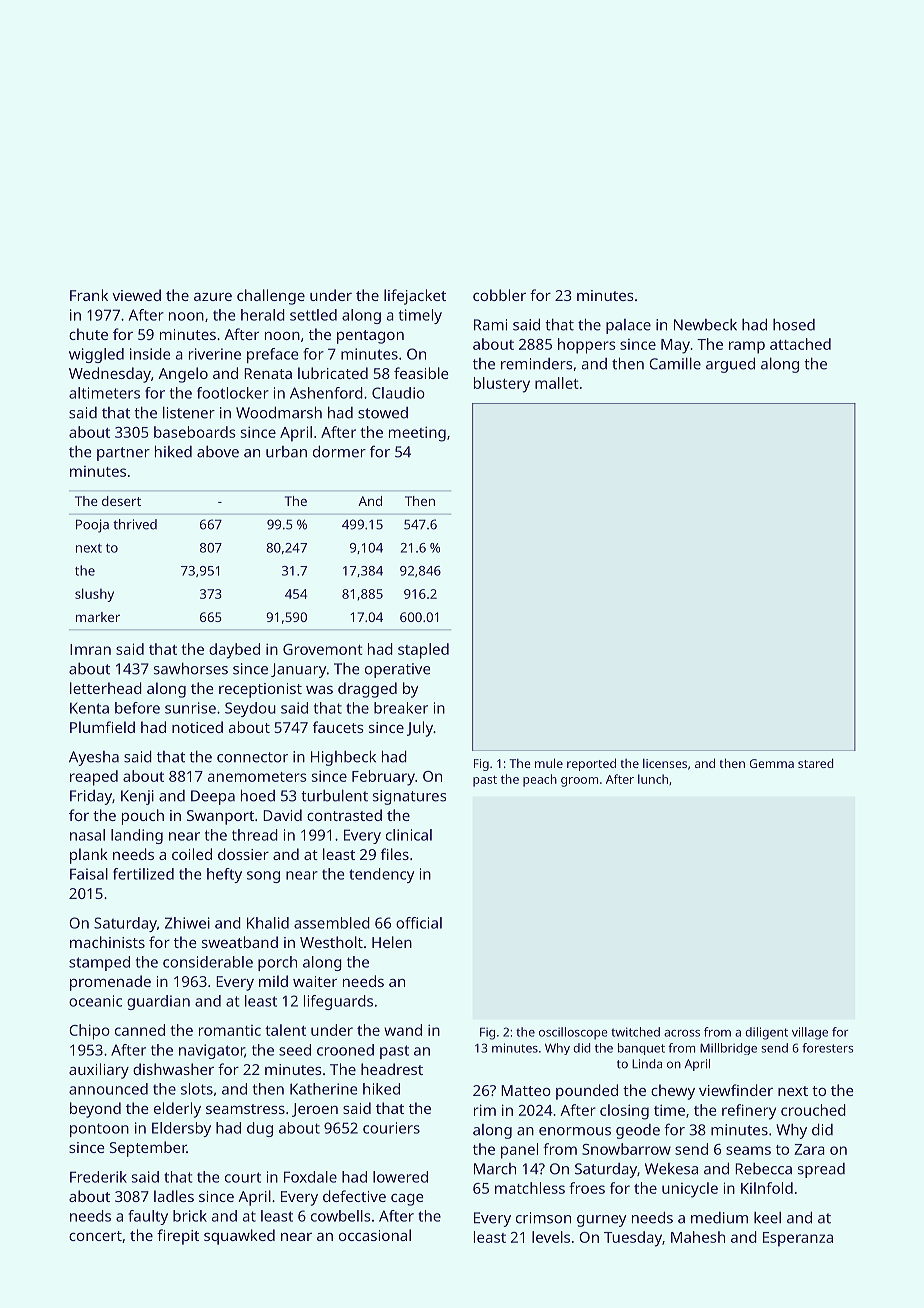  Describe the element at coordinates (705, 325) in the page. I see `Newbeck` at that location.
